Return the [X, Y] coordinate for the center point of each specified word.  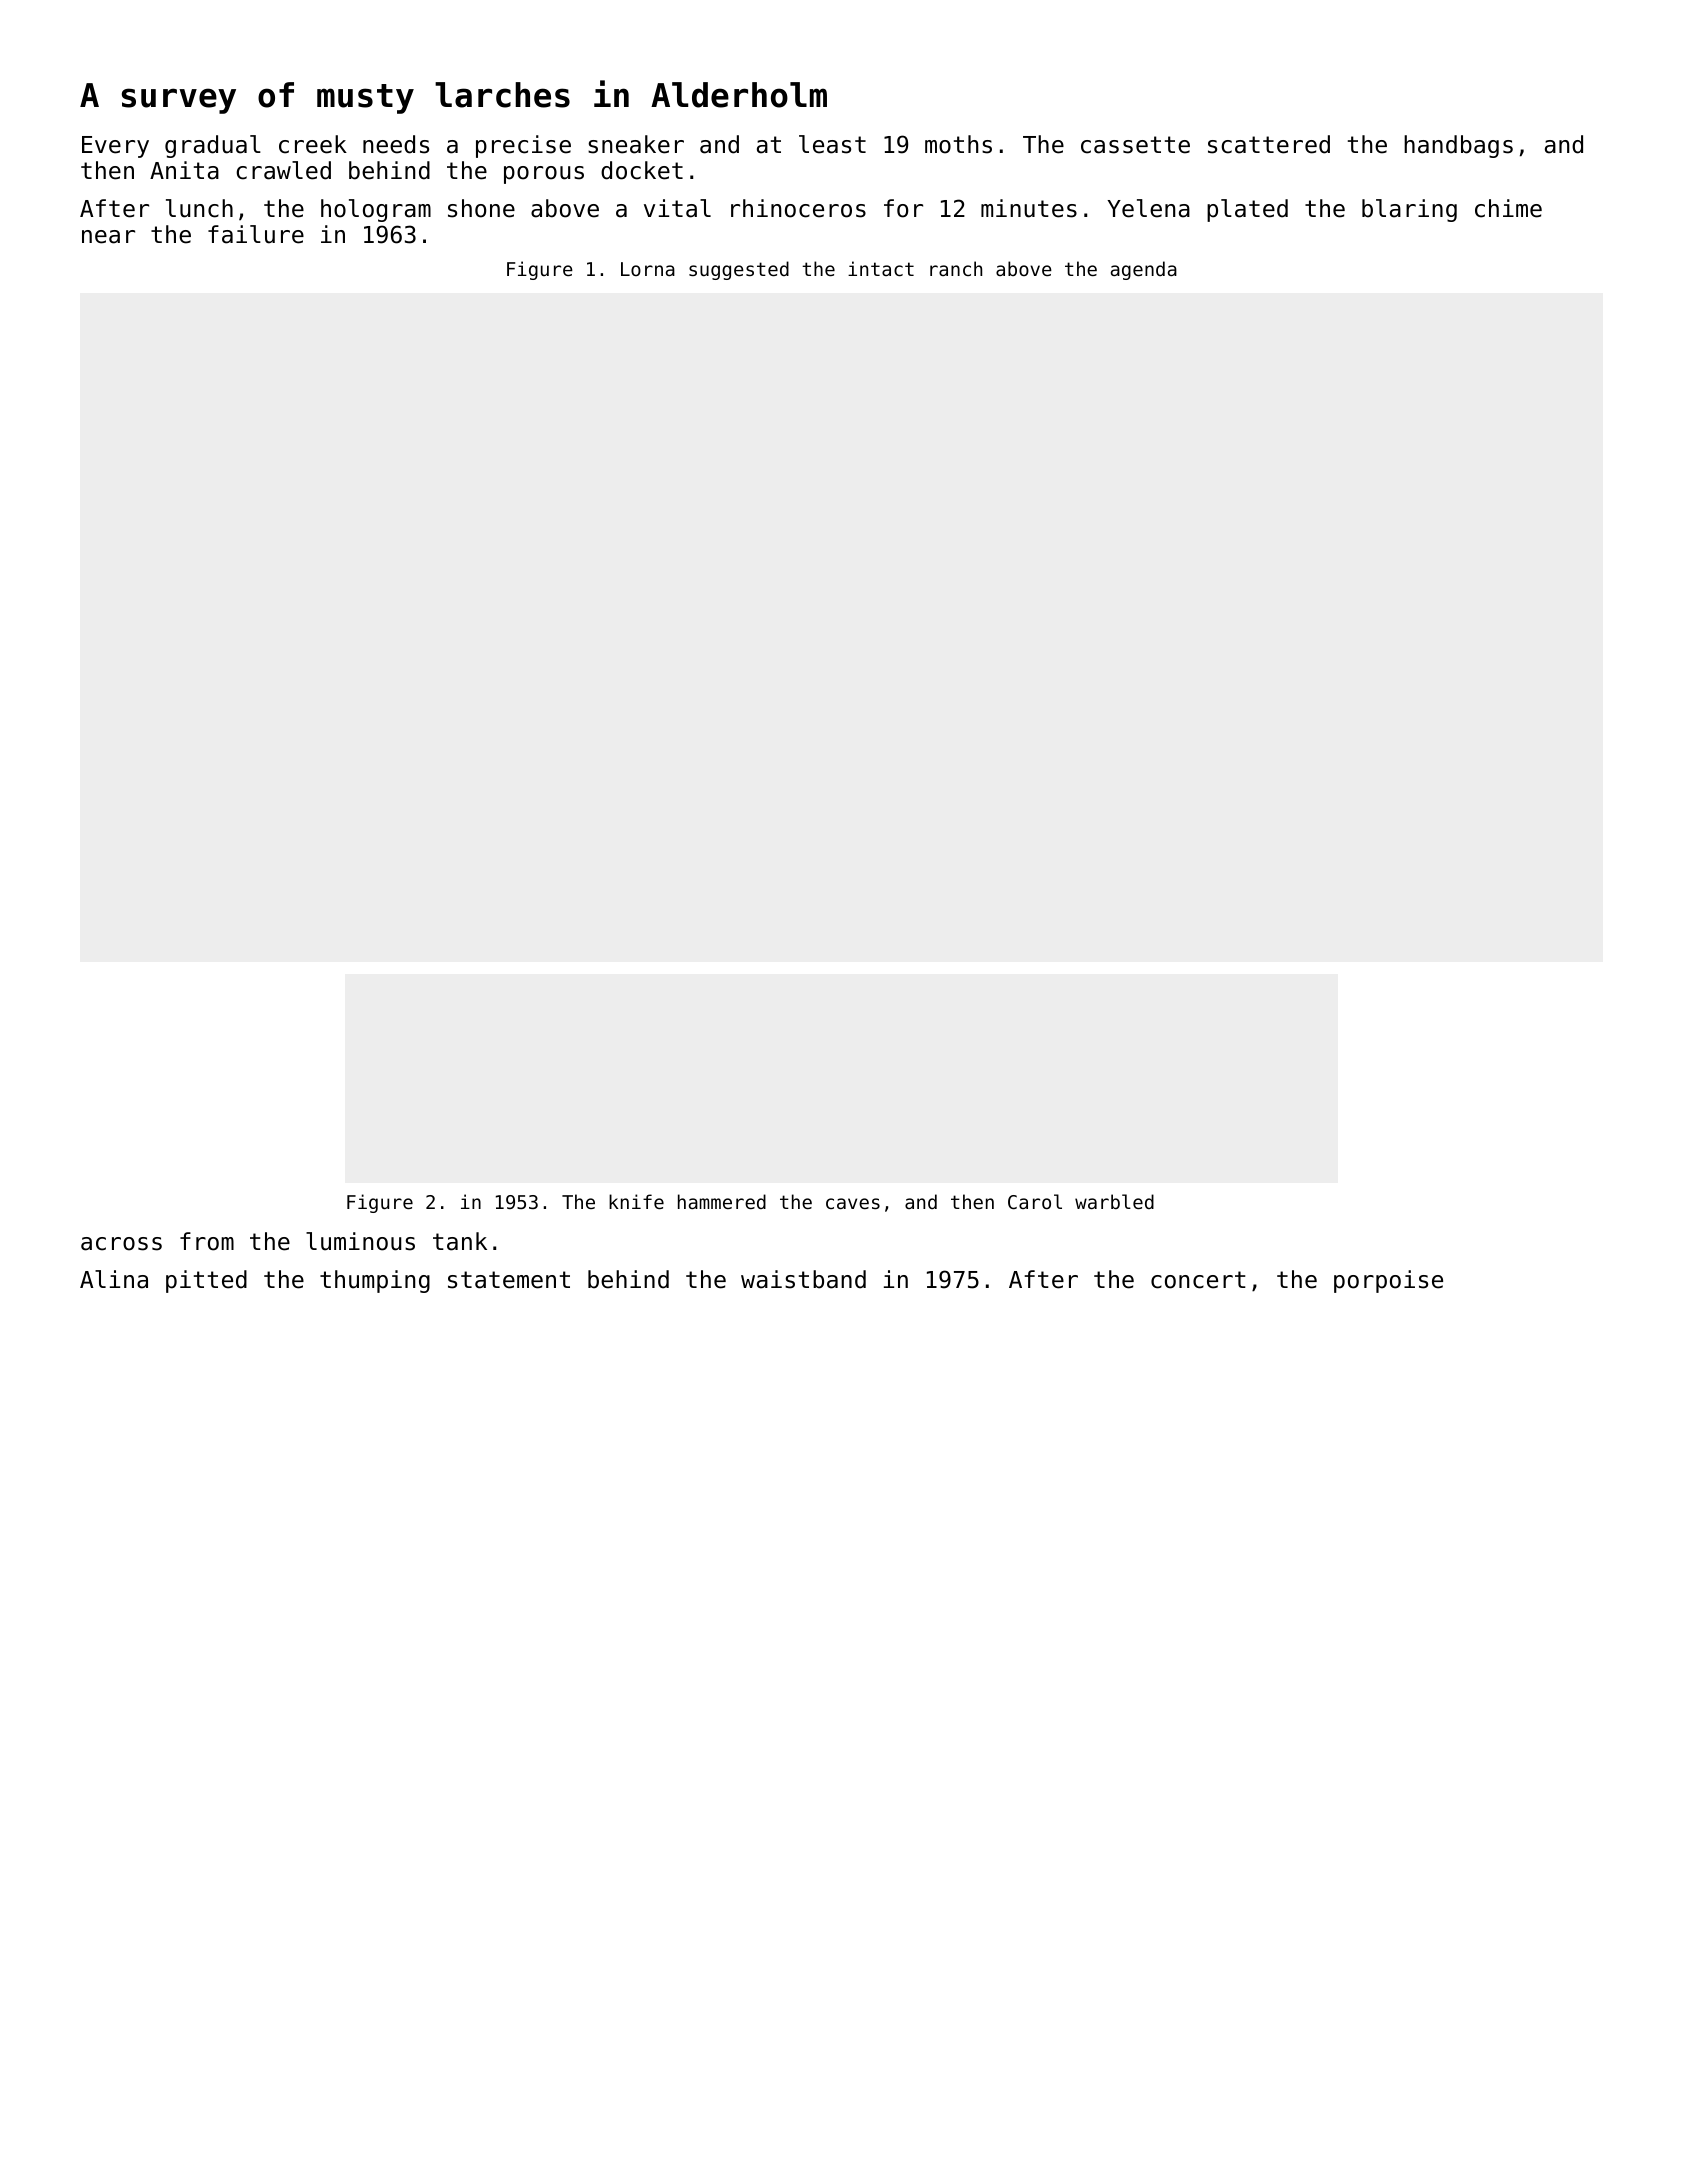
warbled [1114, 1201]
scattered [1269, 144]
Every [115, 147]
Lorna [648, 269]
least [832, 144]
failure [256, 234]
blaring [1409, 210]
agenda [1144, 270]
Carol [1035, 1201]
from [207, 1241]
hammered [722, 1201]
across [121, 1244]
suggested [739, 270]
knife [636, 1201]
